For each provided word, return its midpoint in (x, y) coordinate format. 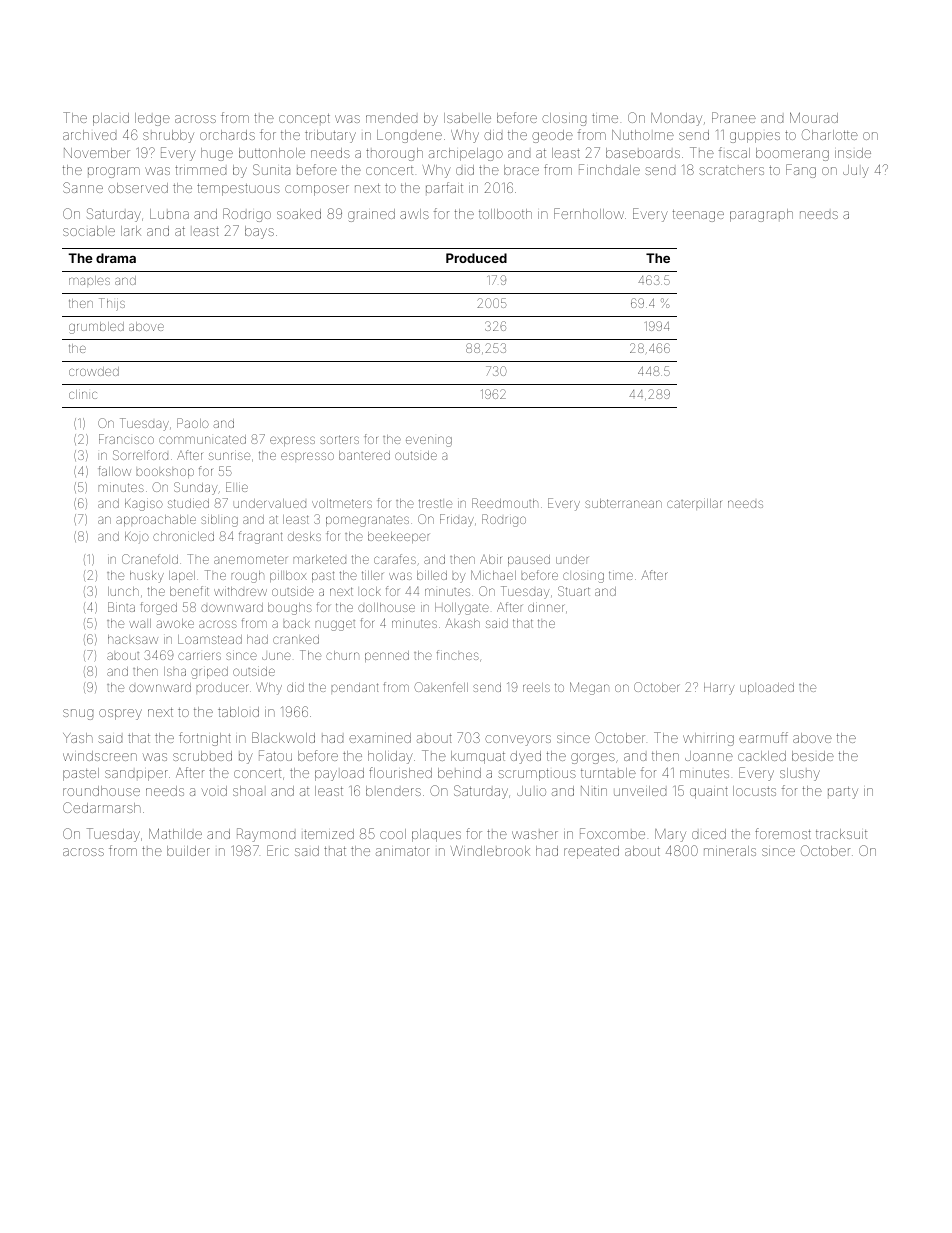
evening (429, 441)
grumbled (96, 328)
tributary (330, 136)
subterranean (623, 503)
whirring (708, 739)
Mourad (814, 117)
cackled (762, 756)
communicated (202, 439)
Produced (476, 258)
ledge (152, 119)
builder (188, 851)
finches (458, 655)
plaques (436, 835)
